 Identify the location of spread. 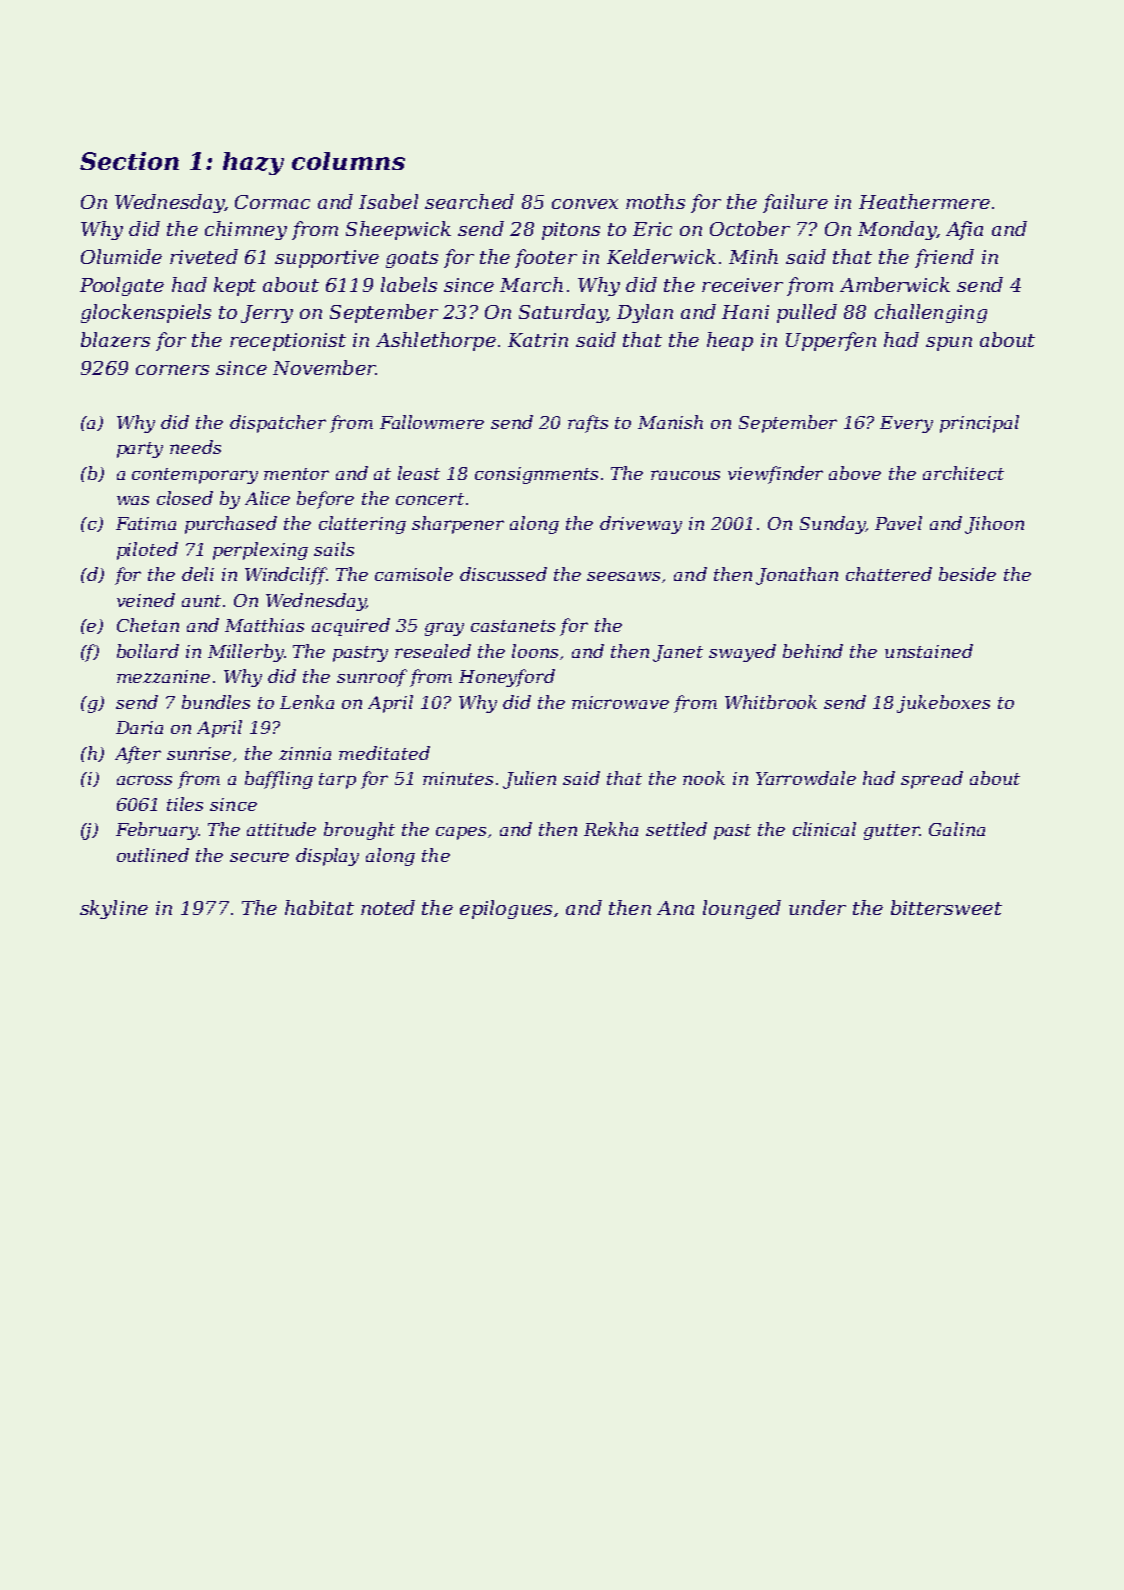
(932, 780).
